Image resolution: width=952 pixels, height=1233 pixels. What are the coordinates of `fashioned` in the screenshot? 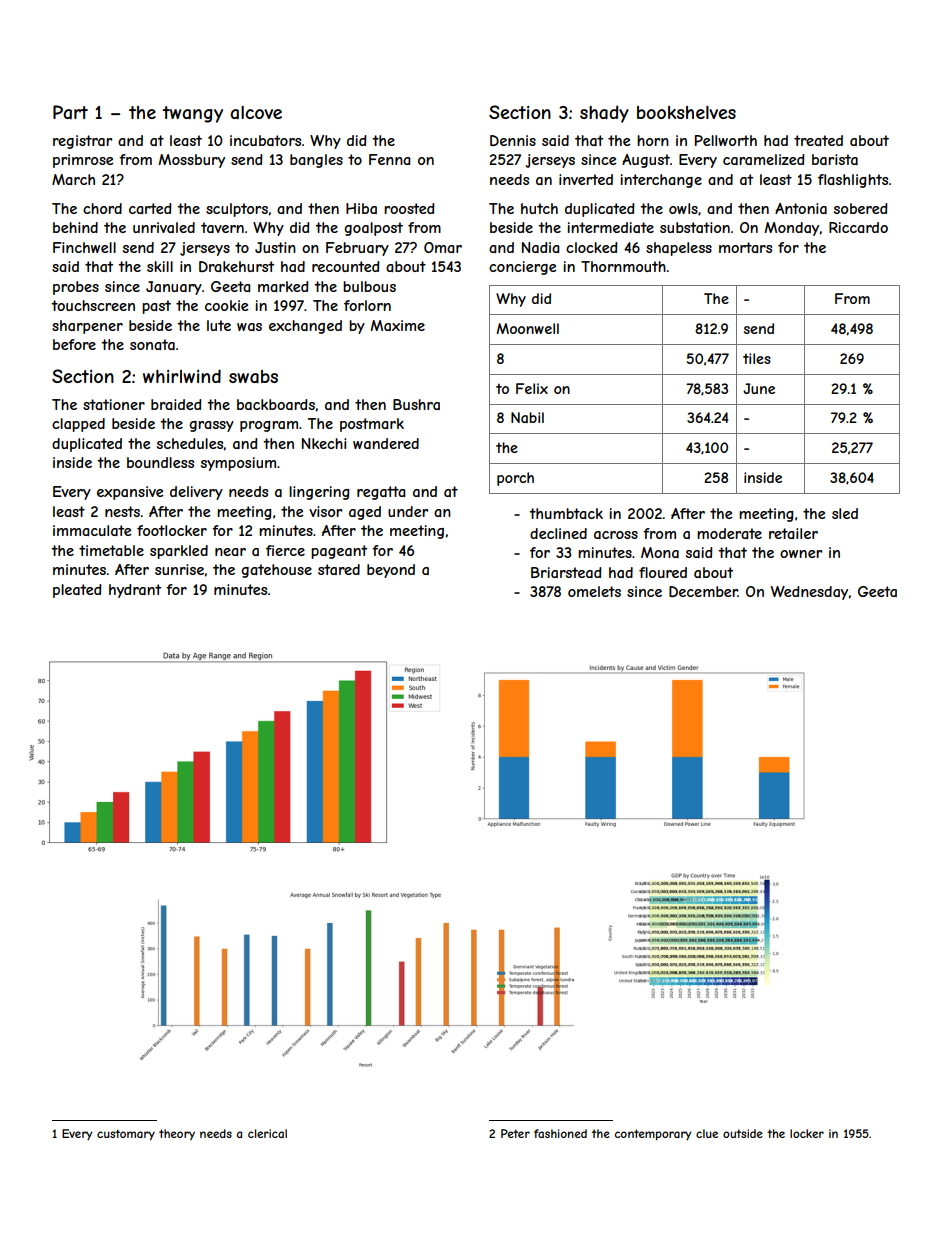 It's located at (560, 1133).
